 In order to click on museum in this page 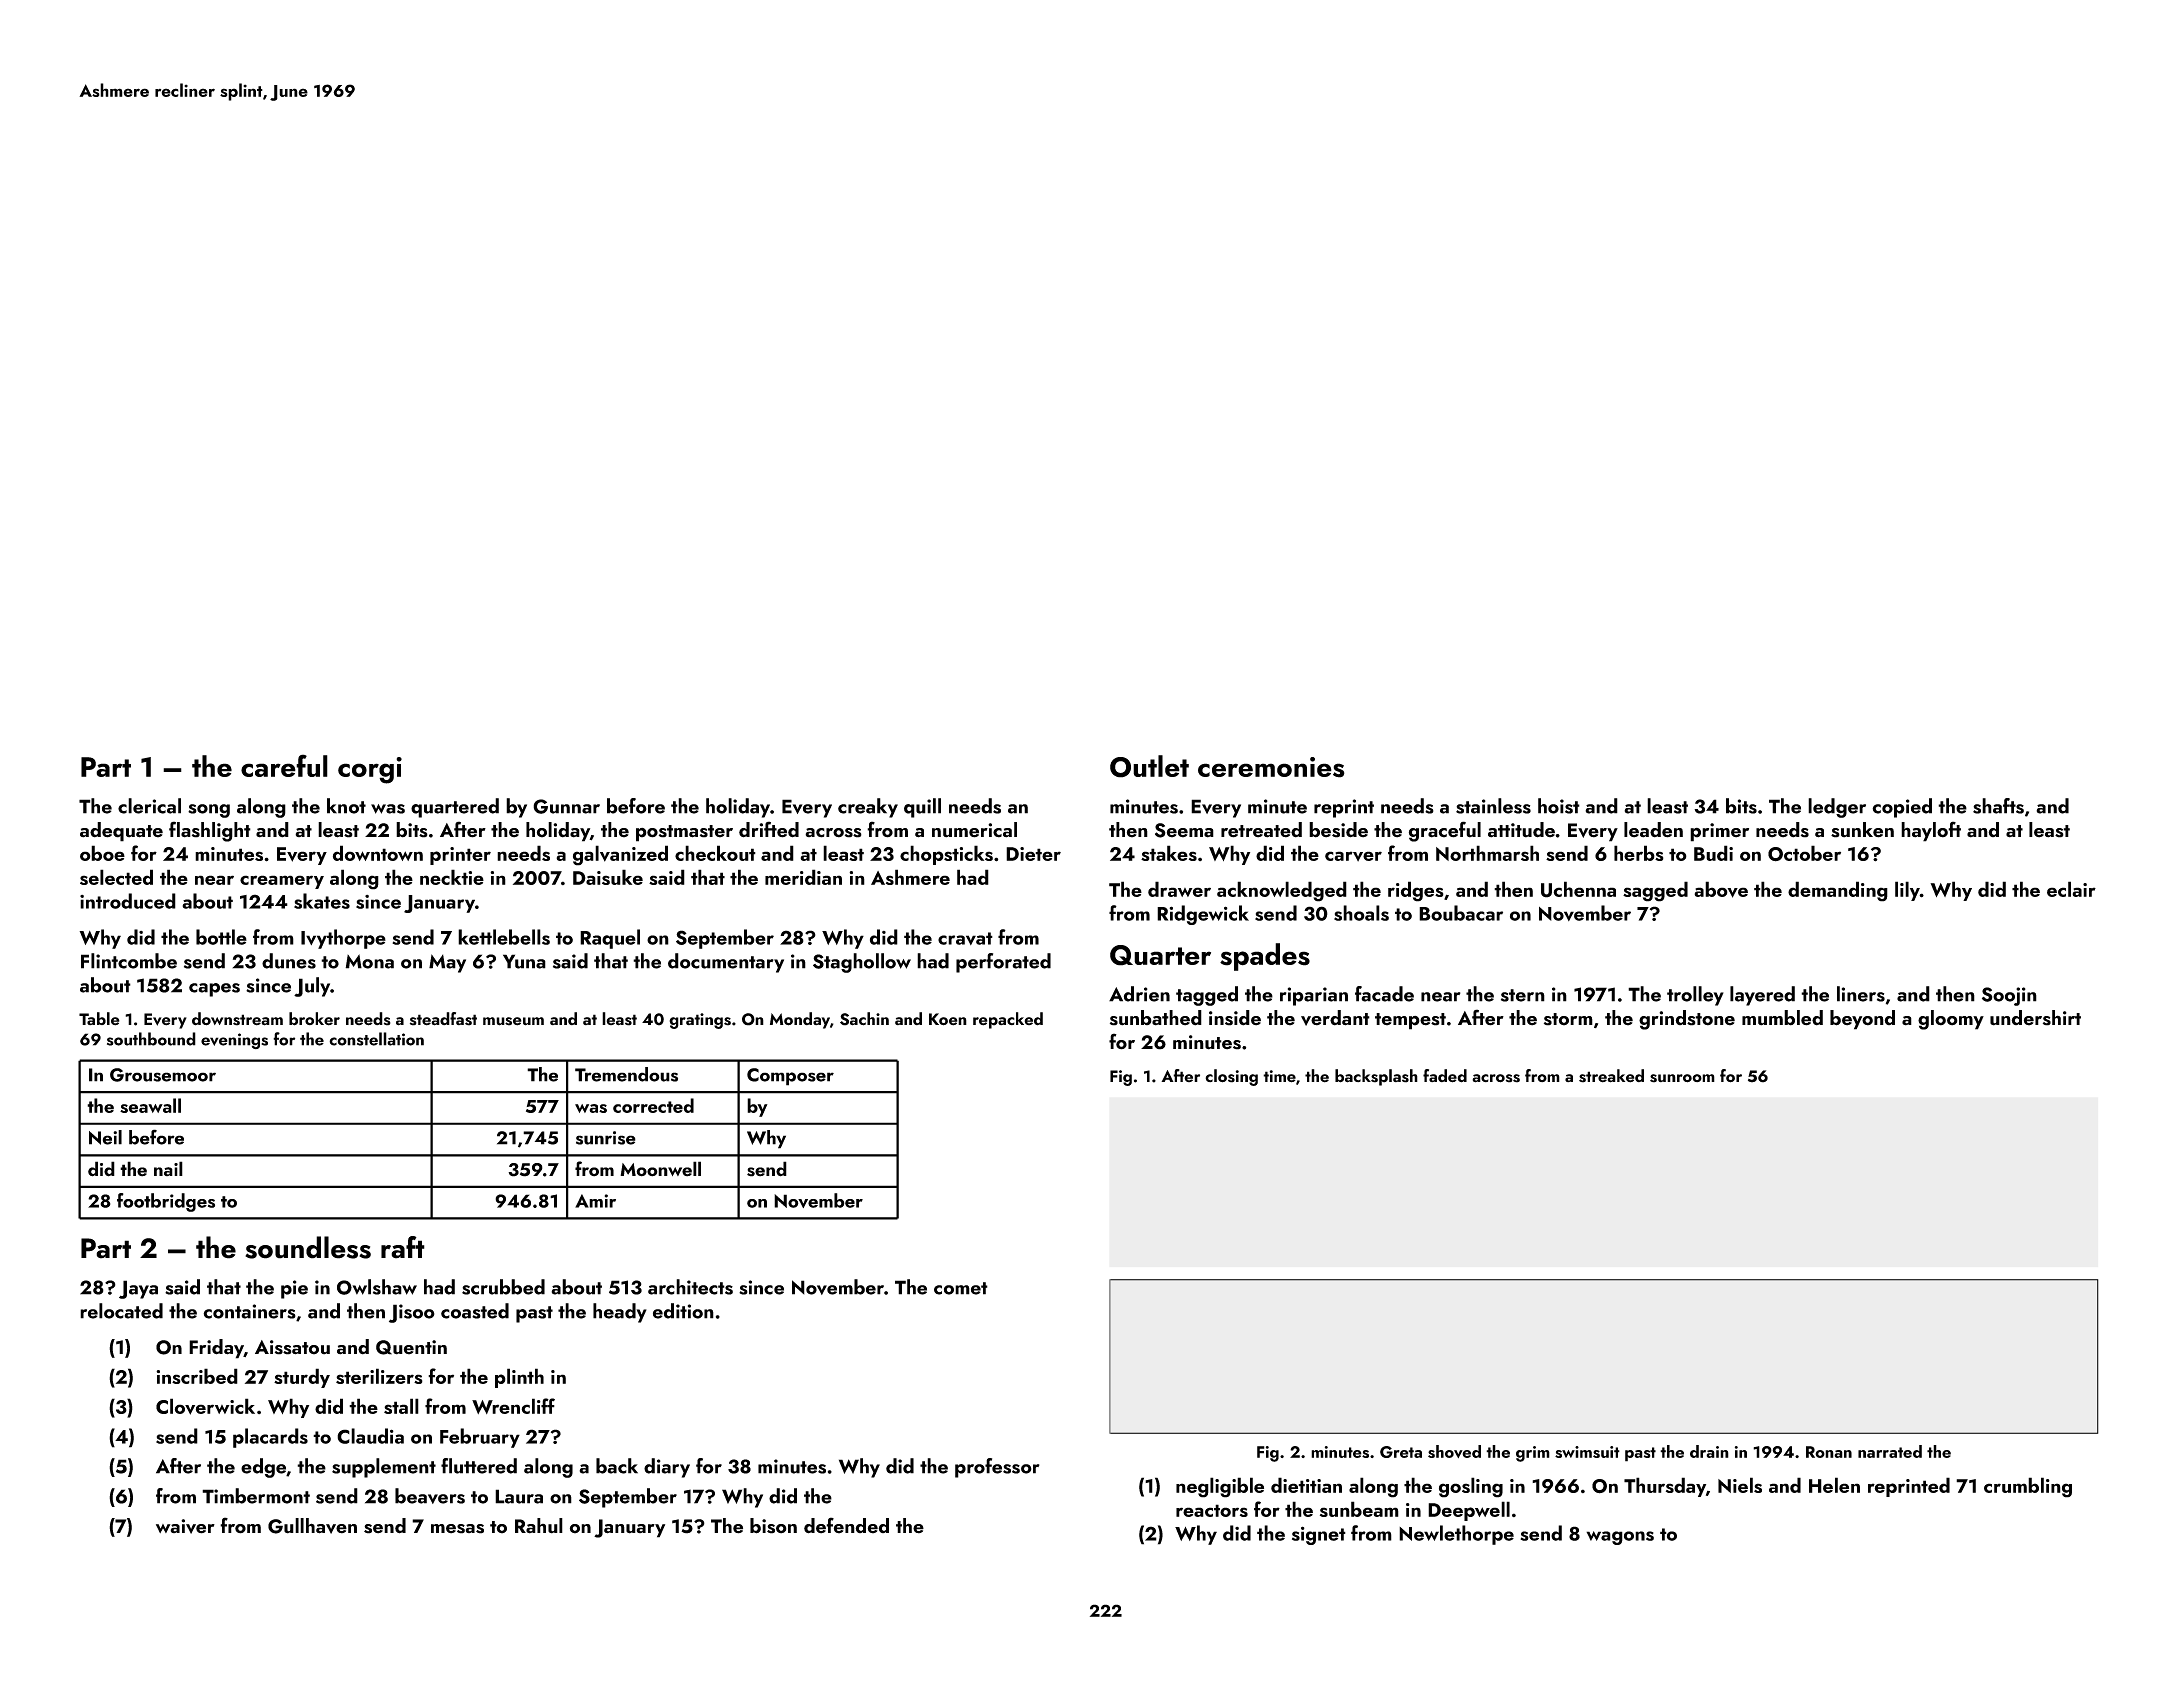, I will do `click(513, 1021)`.
